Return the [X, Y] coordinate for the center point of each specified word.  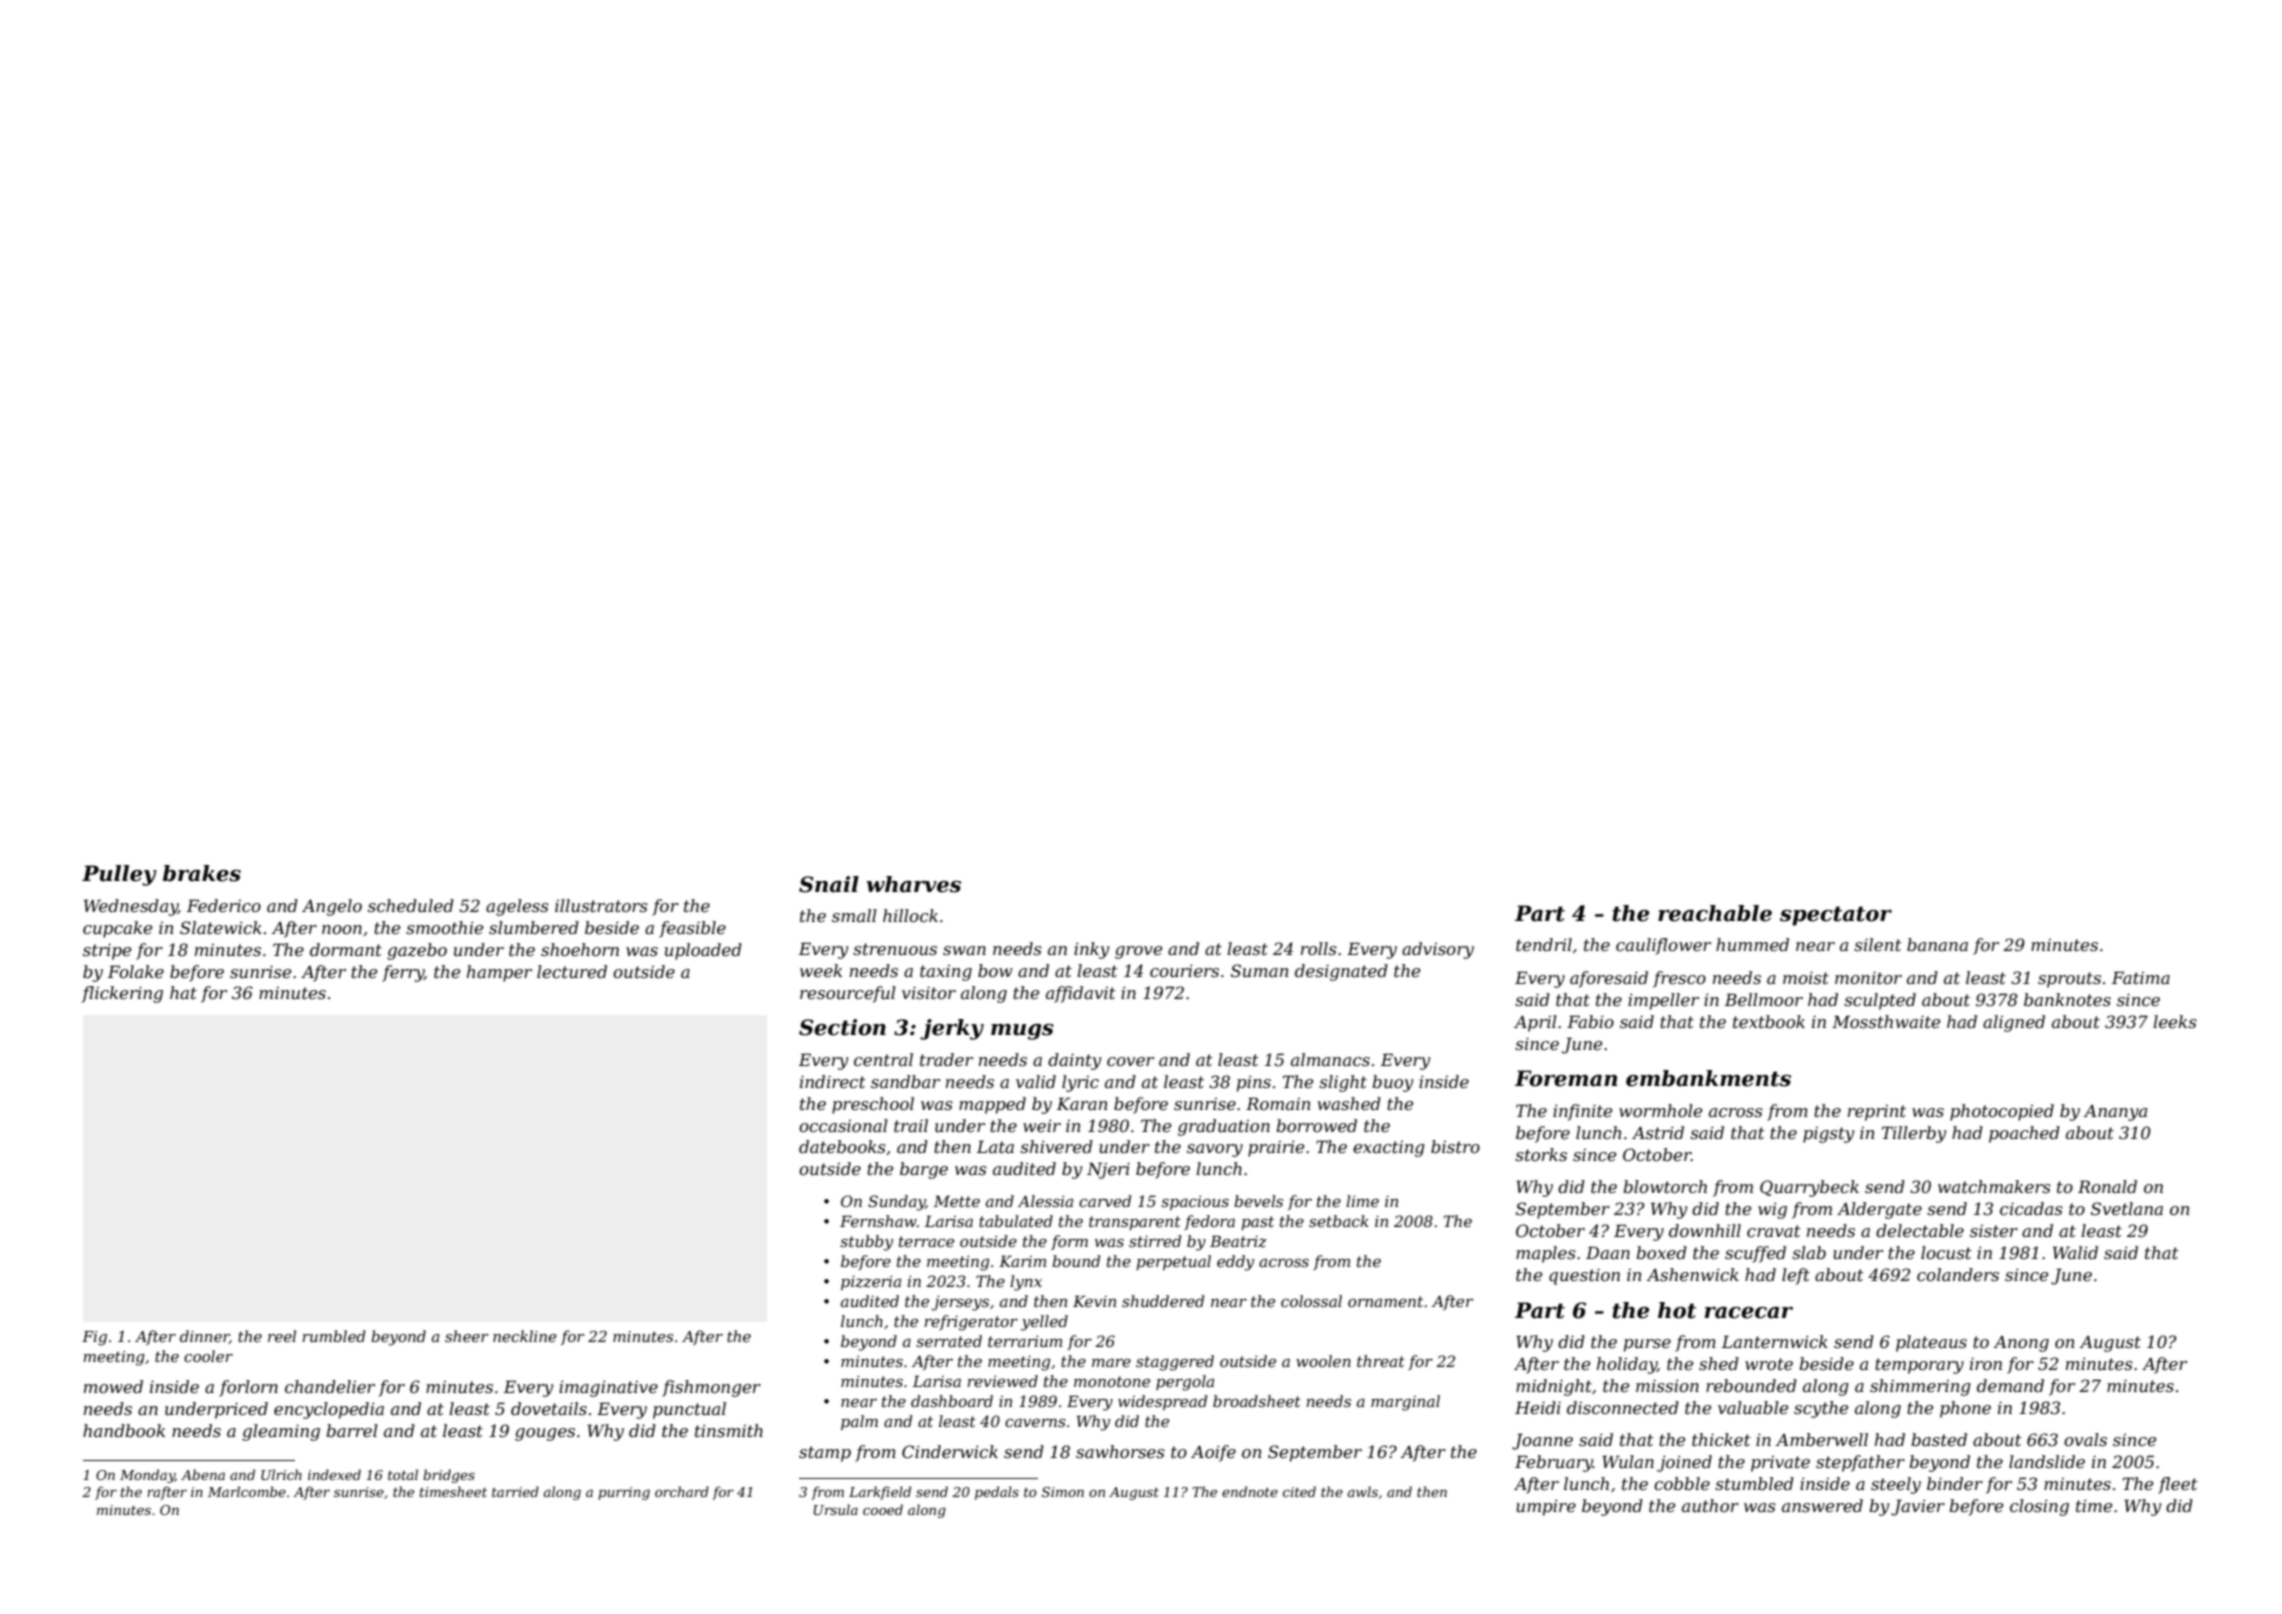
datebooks [842, 1146]
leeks [2175, 1021]
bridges [449, 1476]
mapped [992, 1105]
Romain [1278, 1103]
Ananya [2115, 1113]
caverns [1035, 1423]
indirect [833, 1081]
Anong [2021, 1344]
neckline [525, 1336]
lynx [1026, 1283]
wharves [913, 884]
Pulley [119, 875]
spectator [1836, 916]
